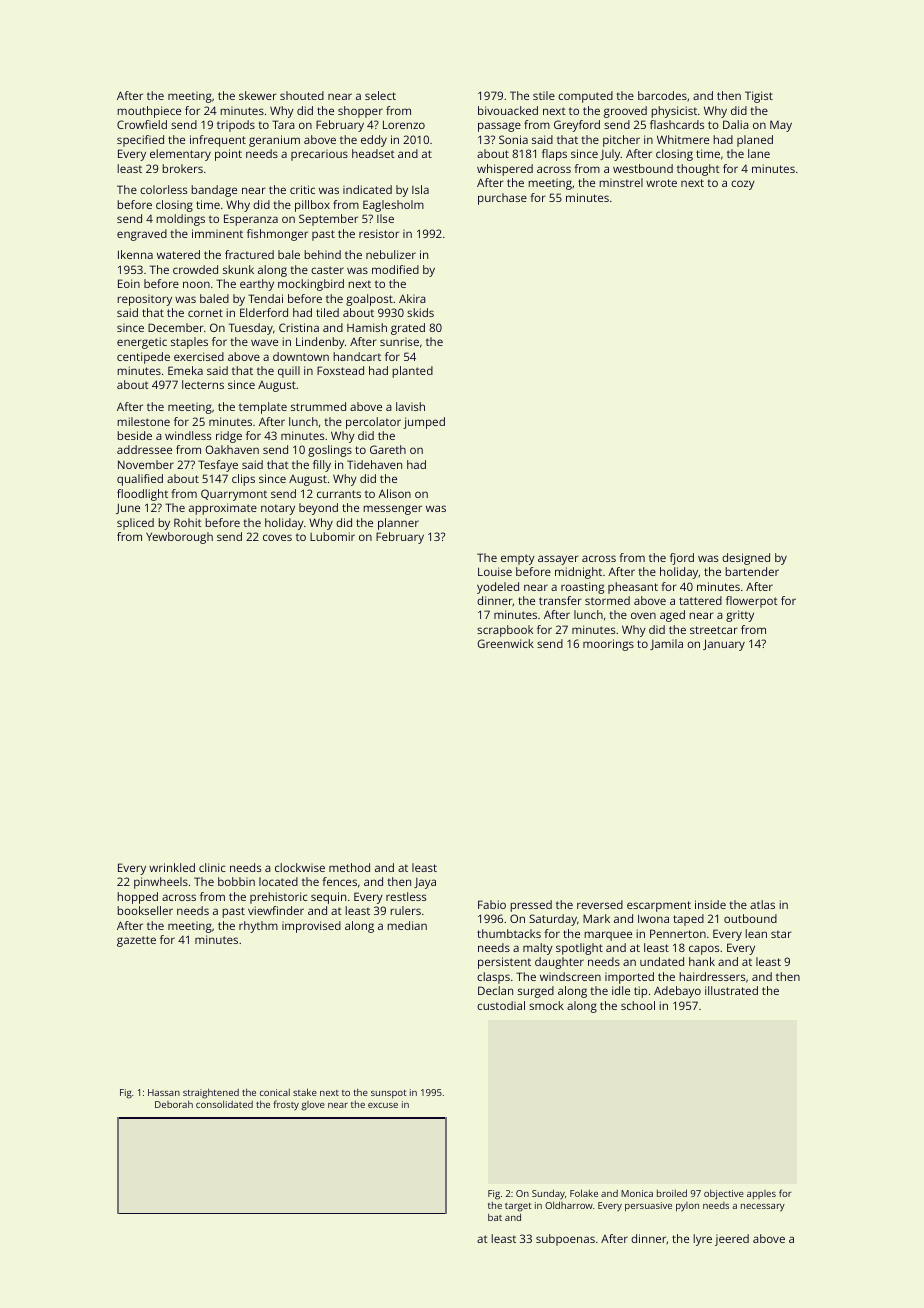 The height and width of the image is (1308, 924). I want to click on yodeled, so click(498, 588).
